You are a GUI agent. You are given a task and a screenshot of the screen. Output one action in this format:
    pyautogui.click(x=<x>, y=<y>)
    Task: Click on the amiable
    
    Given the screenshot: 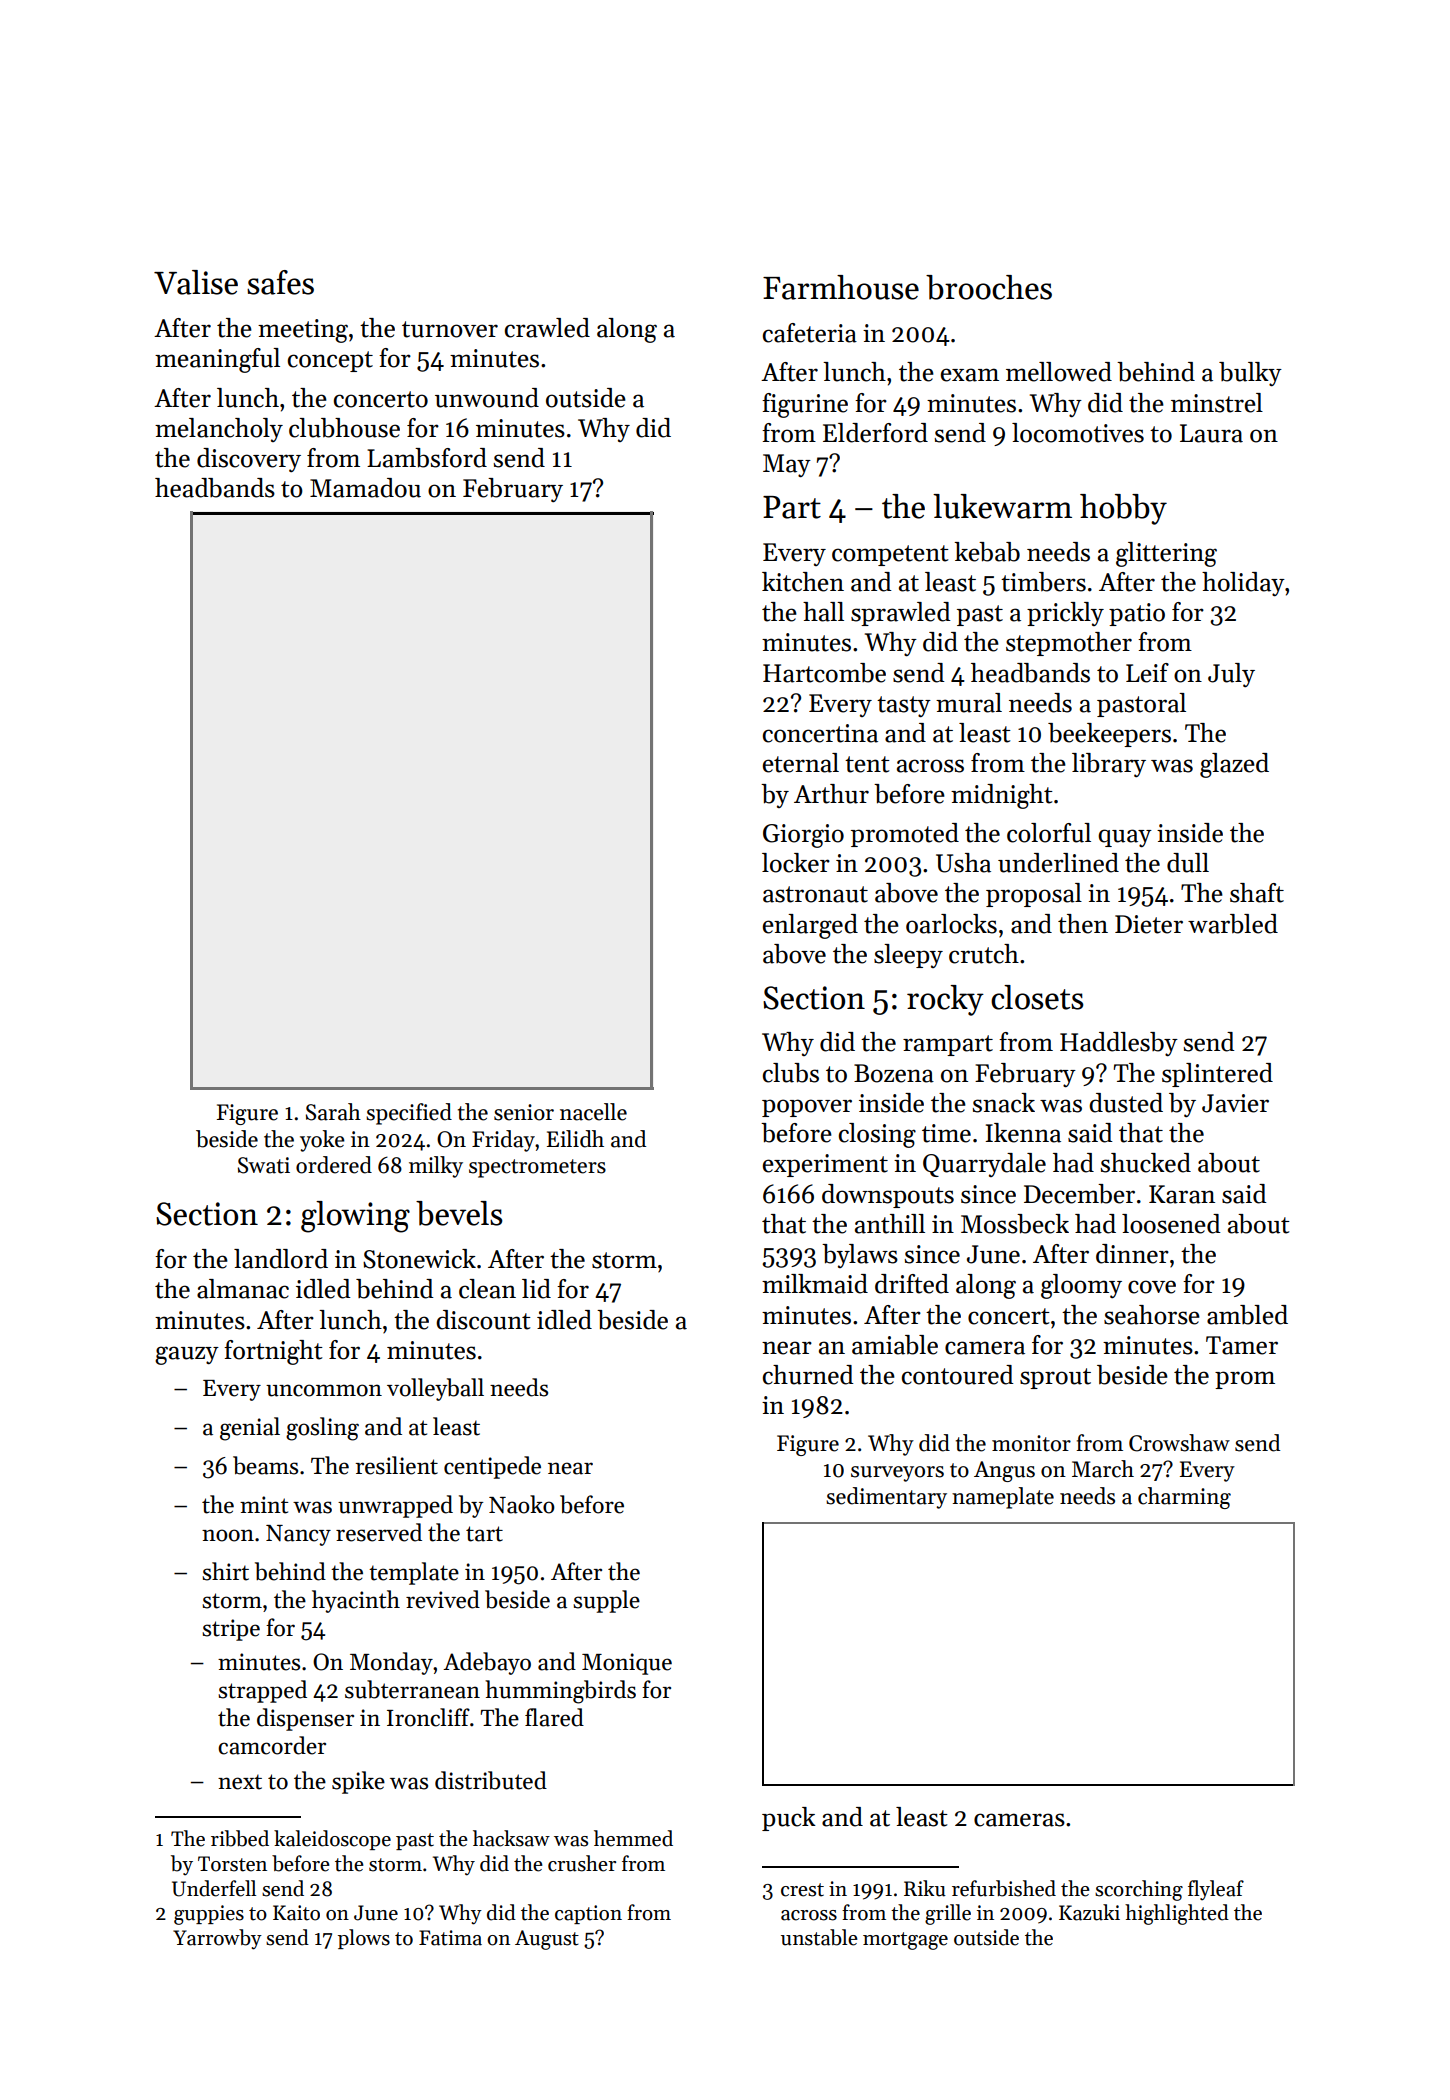 What is the action you would take?
    pyautogui.click(x=895, y=1345)
